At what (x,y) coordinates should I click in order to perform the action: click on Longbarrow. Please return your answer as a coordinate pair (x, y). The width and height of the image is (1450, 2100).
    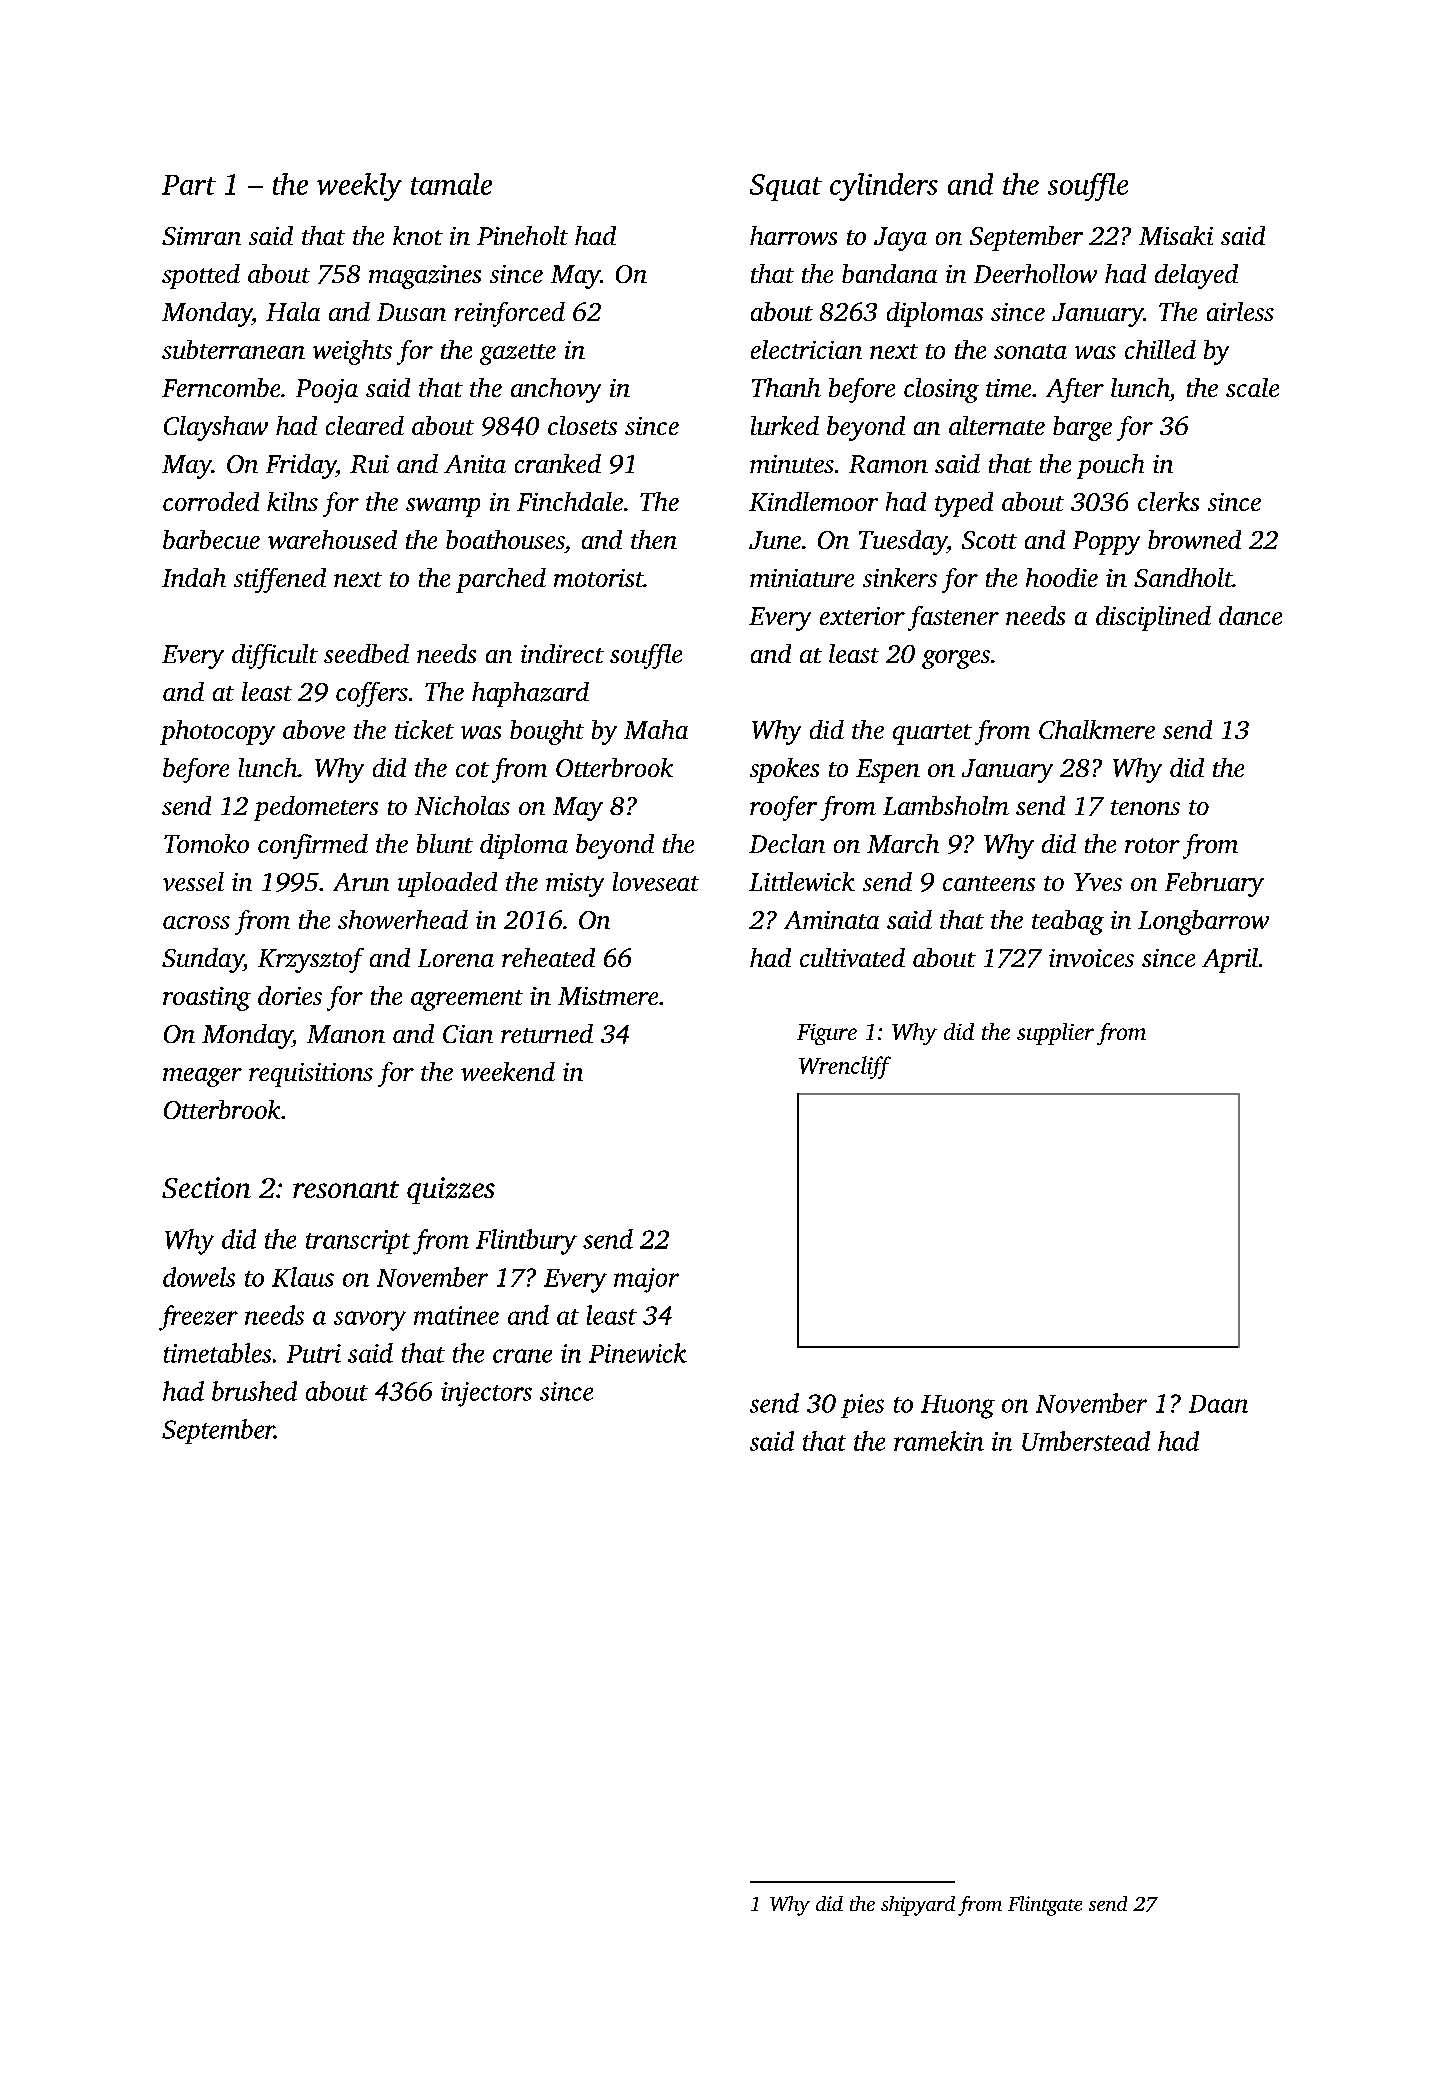
    Looking at the image, I should click on (1203, 922).
